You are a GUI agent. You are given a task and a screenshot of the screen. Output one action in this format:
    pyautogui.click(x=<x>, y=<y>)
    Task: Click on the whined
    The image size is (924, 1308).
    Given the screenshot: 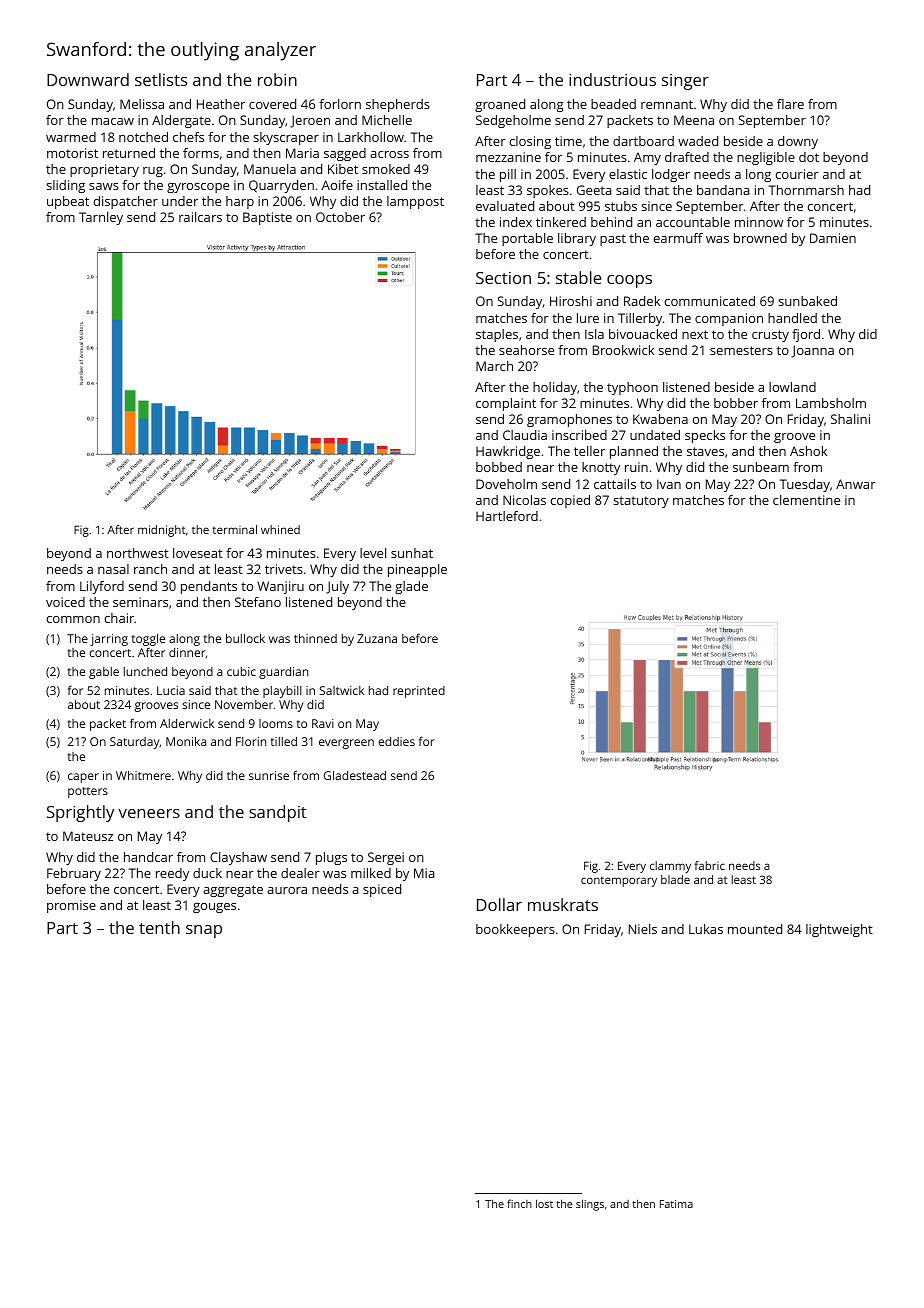 What is the action you would take?
    pyautogui.click(x=280, y=529)
